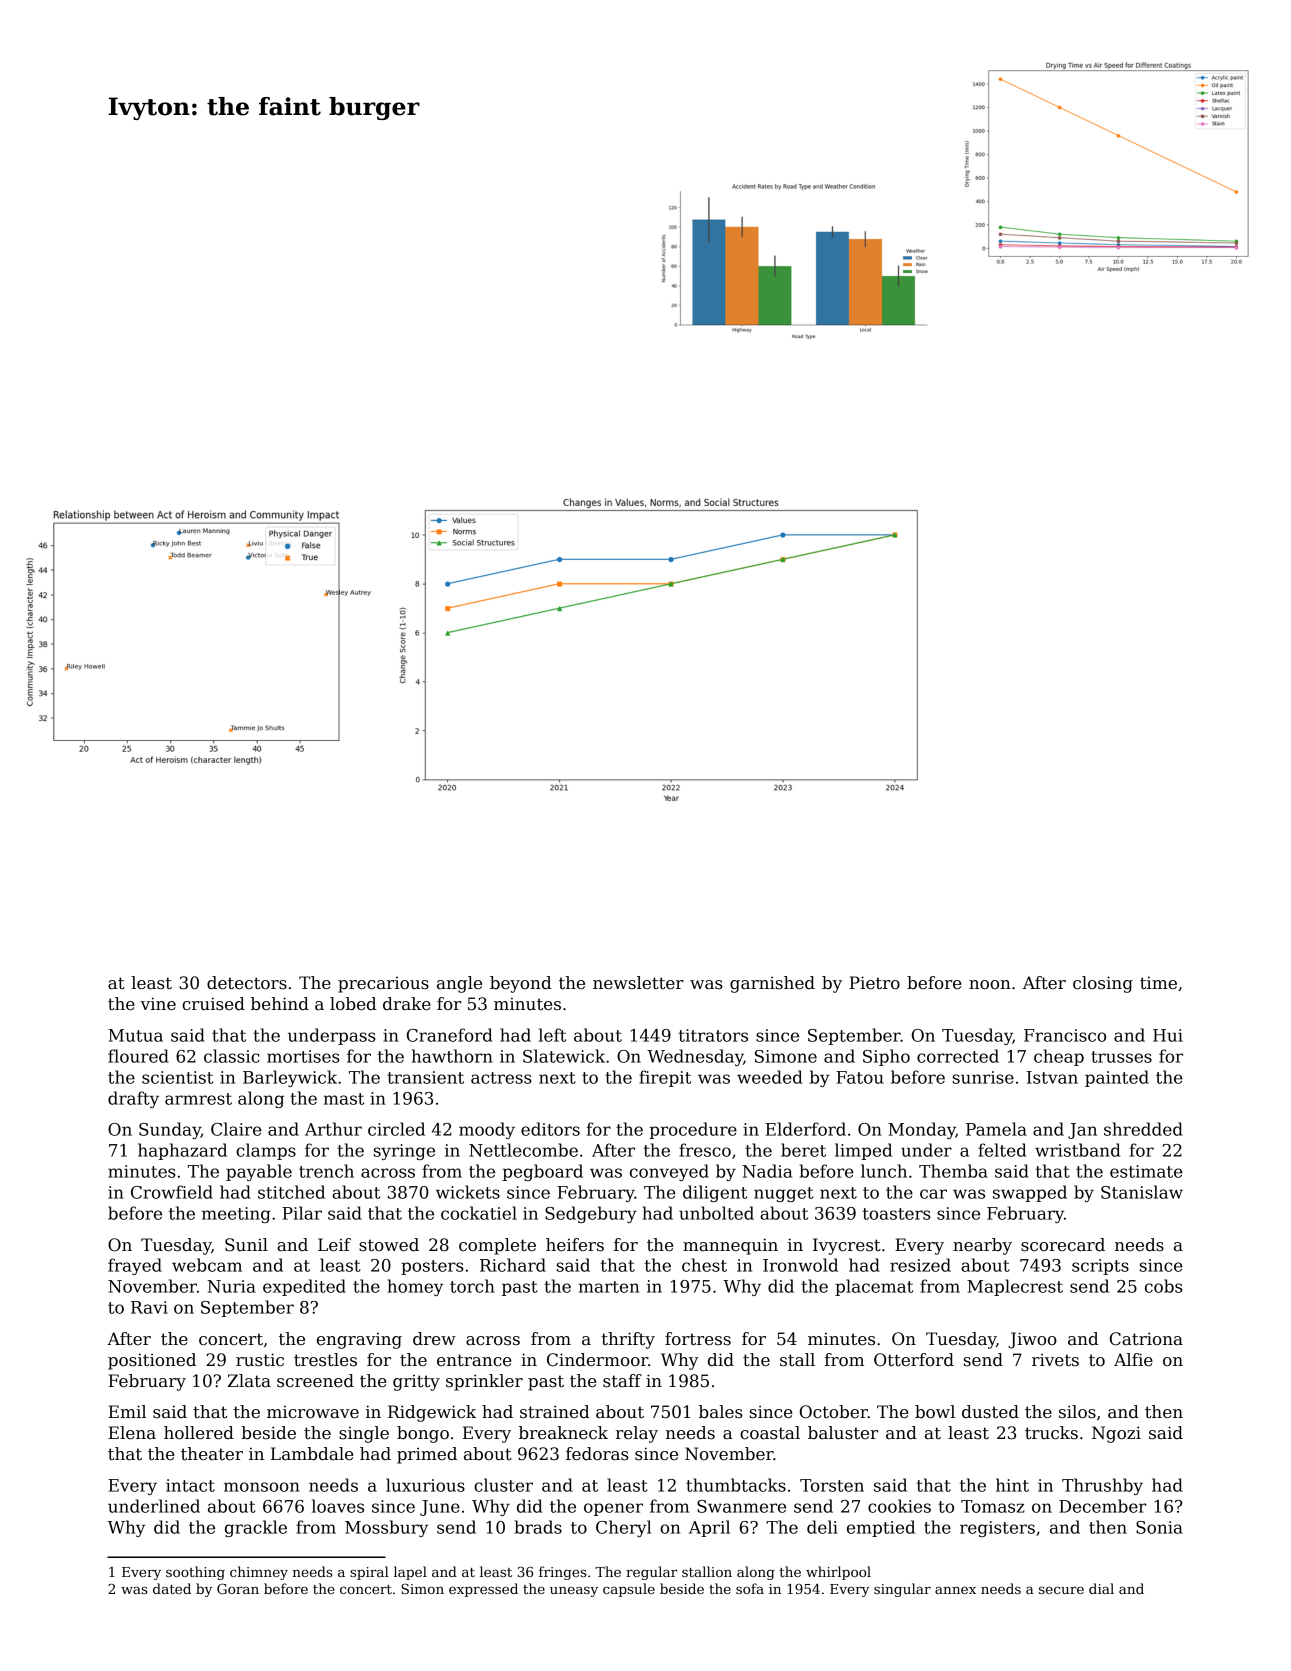 The image size is (1291, 1671). What do you see at coordinates (591, 1214) in the page?
I see `Sedgebury` at bounding box center [591, 1214].
